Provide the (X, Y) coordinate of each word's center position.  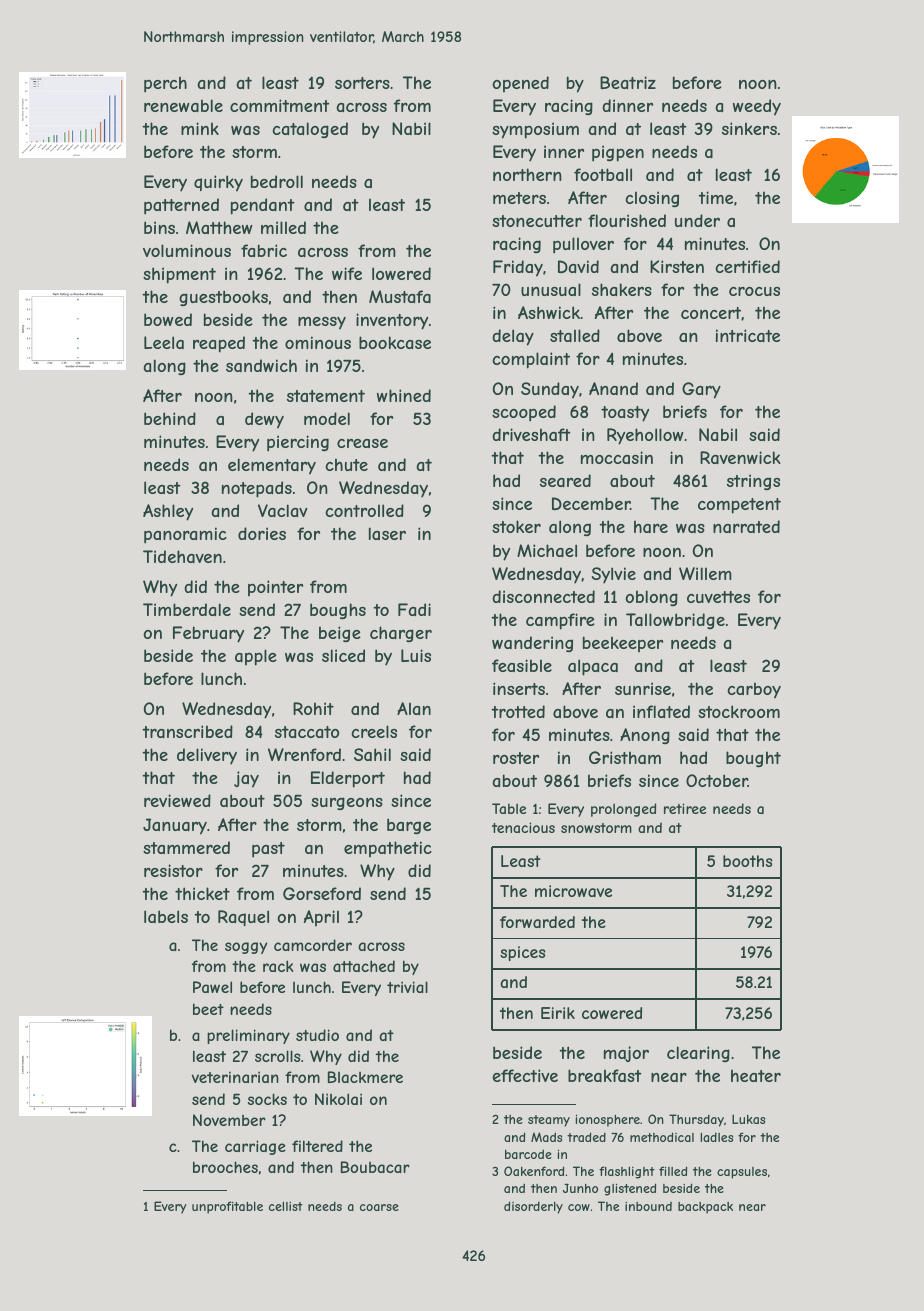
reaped (219, 344)
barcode (528, 1154)
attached (364, 966)
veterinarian (235, 1077)
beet (208, 1009)
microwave (573, 891)
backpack (705, 1208)
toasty (625, 414)
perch (165, 84)
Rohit (313, 708)
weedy (757, 107)
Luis (416, 655)
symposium (535, 130)
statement (326, 396)
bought (753, 759)
